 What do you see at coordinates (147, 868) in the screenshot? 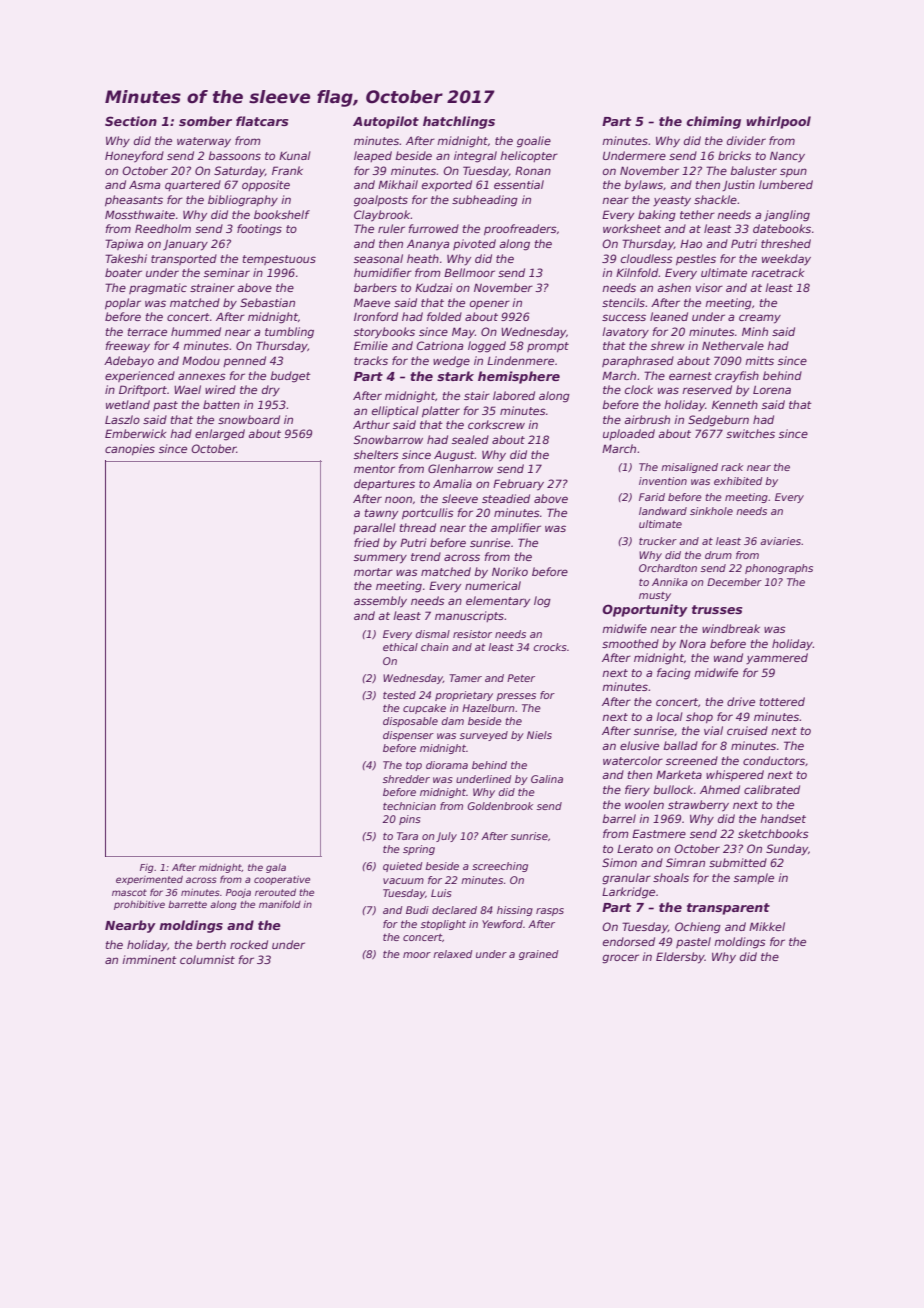
I see `Fig` at bounding box center [147, 868].
